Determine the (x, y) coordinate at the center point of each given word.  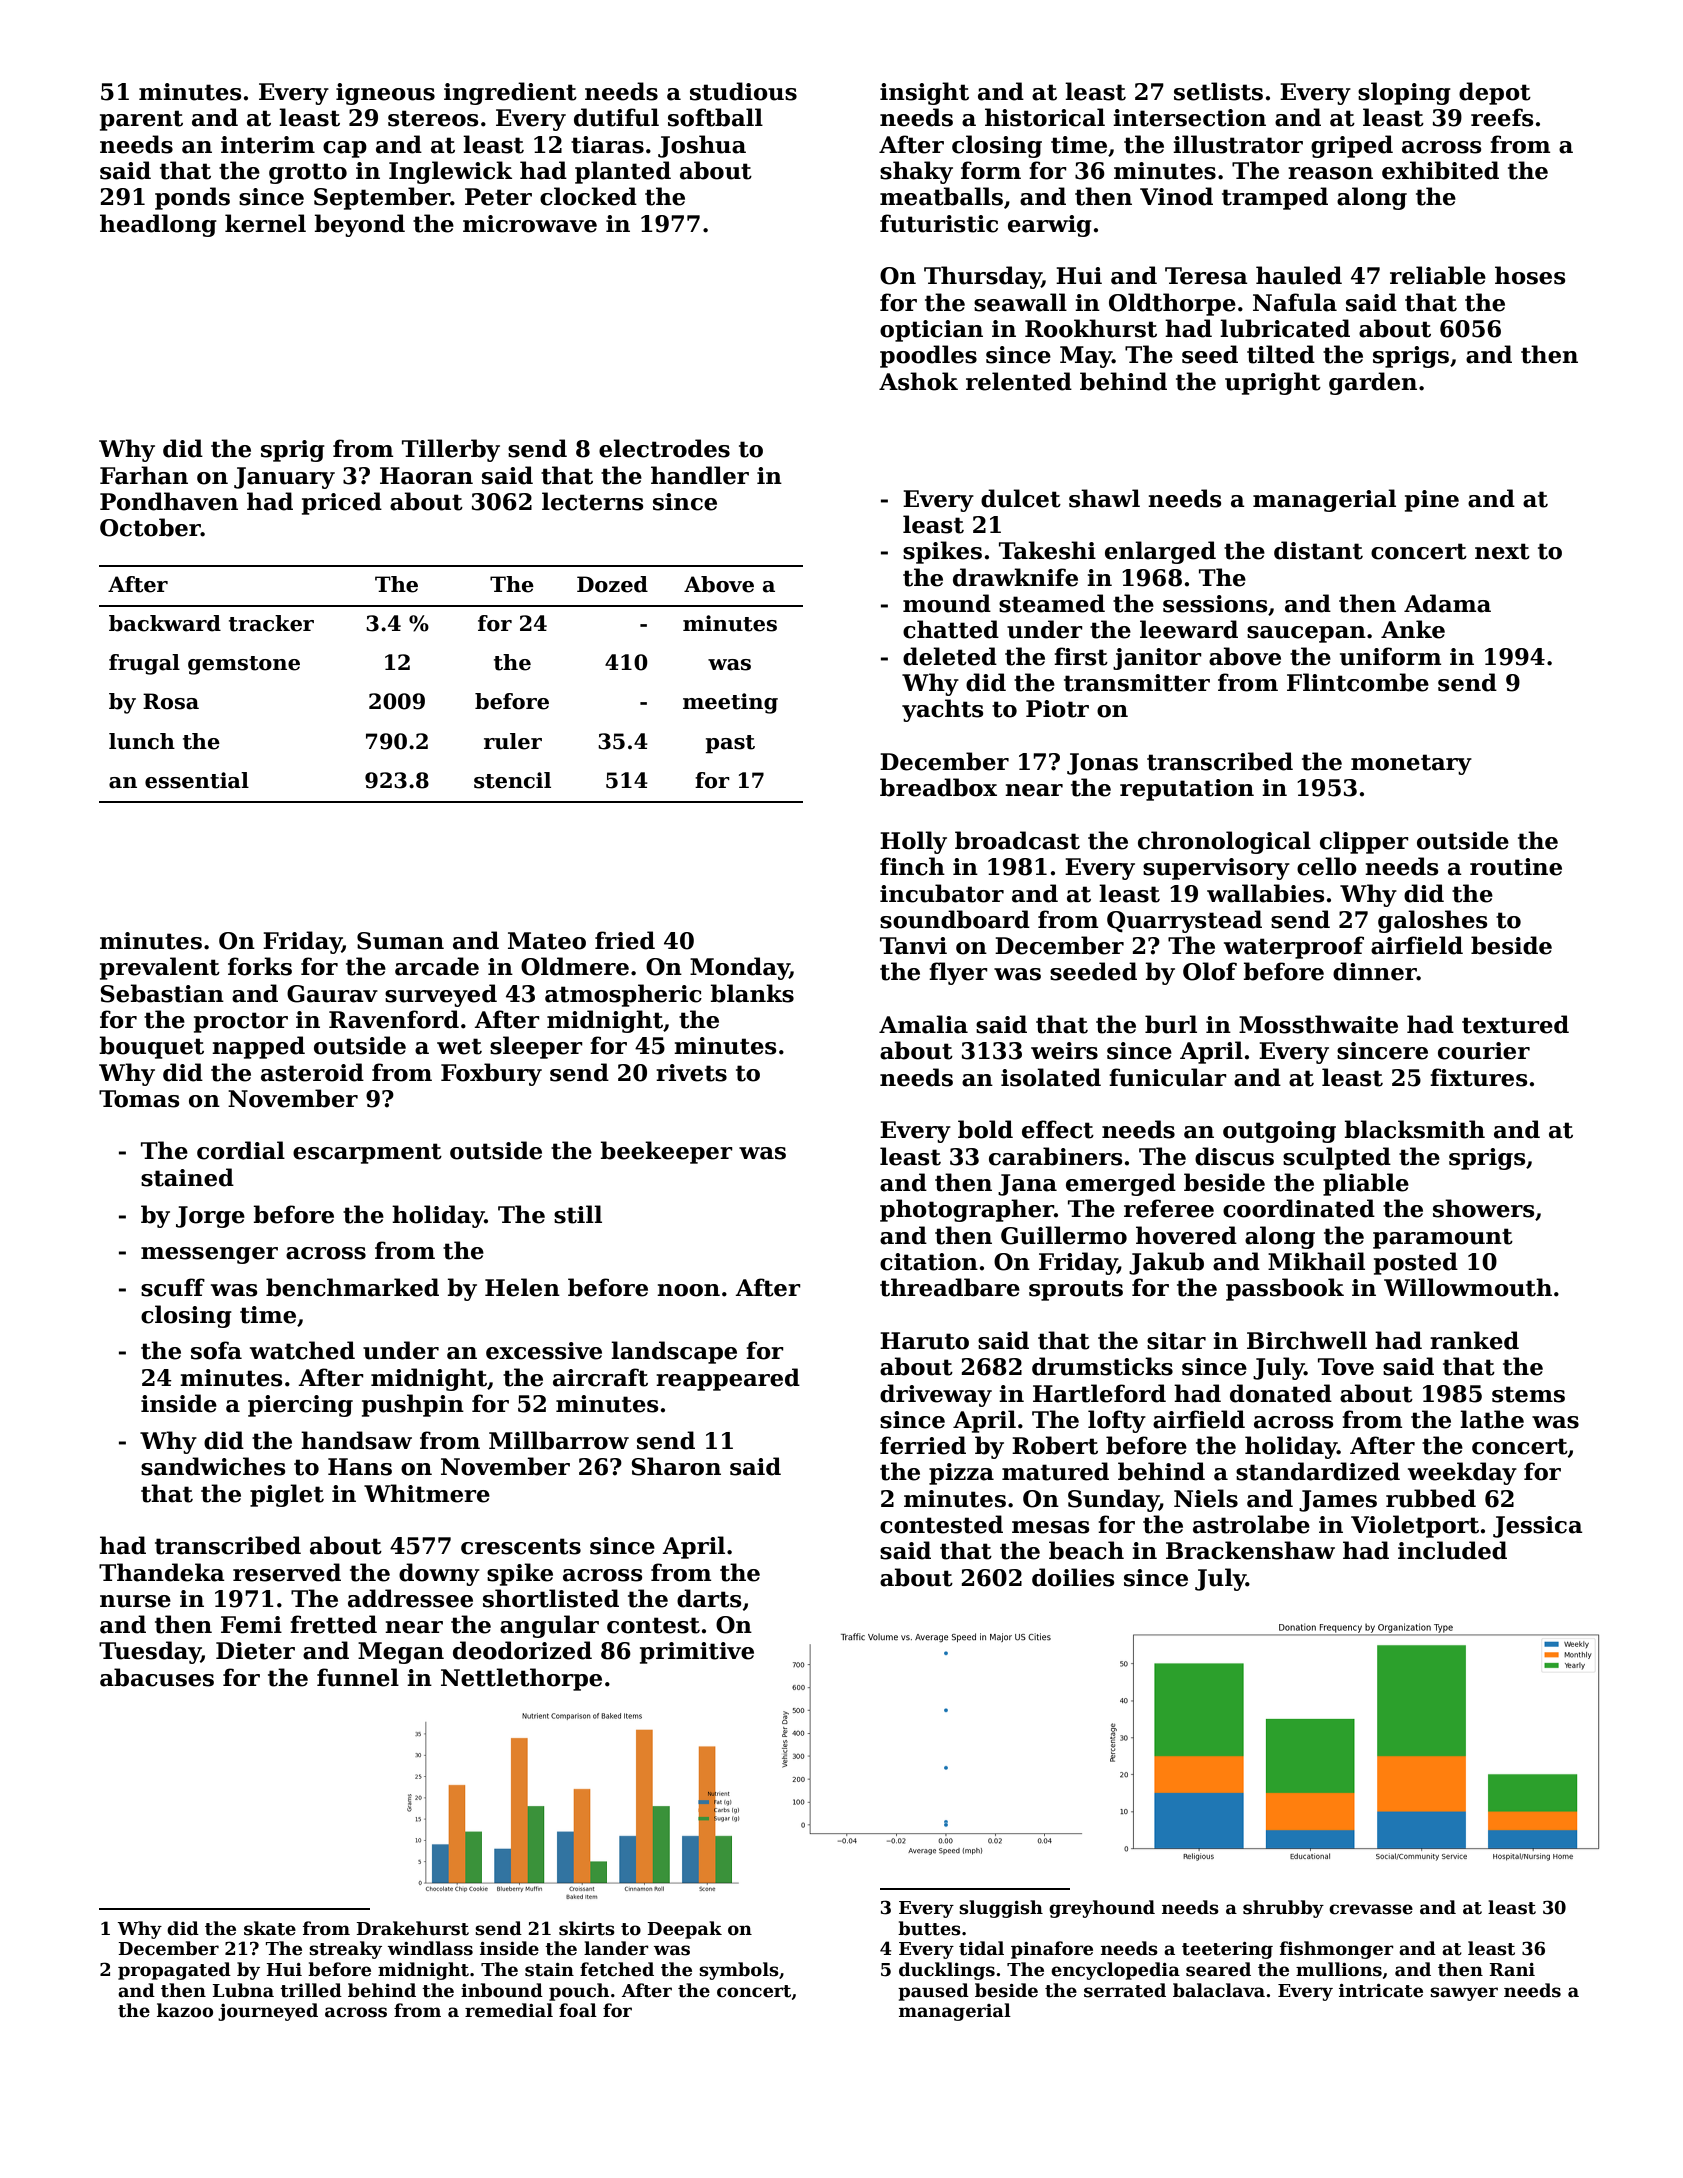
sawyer (1464, 1994)
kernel (265, 223)
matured (1055, 1471)
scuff (173, 1287)
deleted (950, 656)
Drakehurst (412, 1928)
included (1452, 1550)
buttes (929, 1928)
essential (197, 780)
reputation (1187, 790)
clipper (1364, 842)
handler (700, 475)
